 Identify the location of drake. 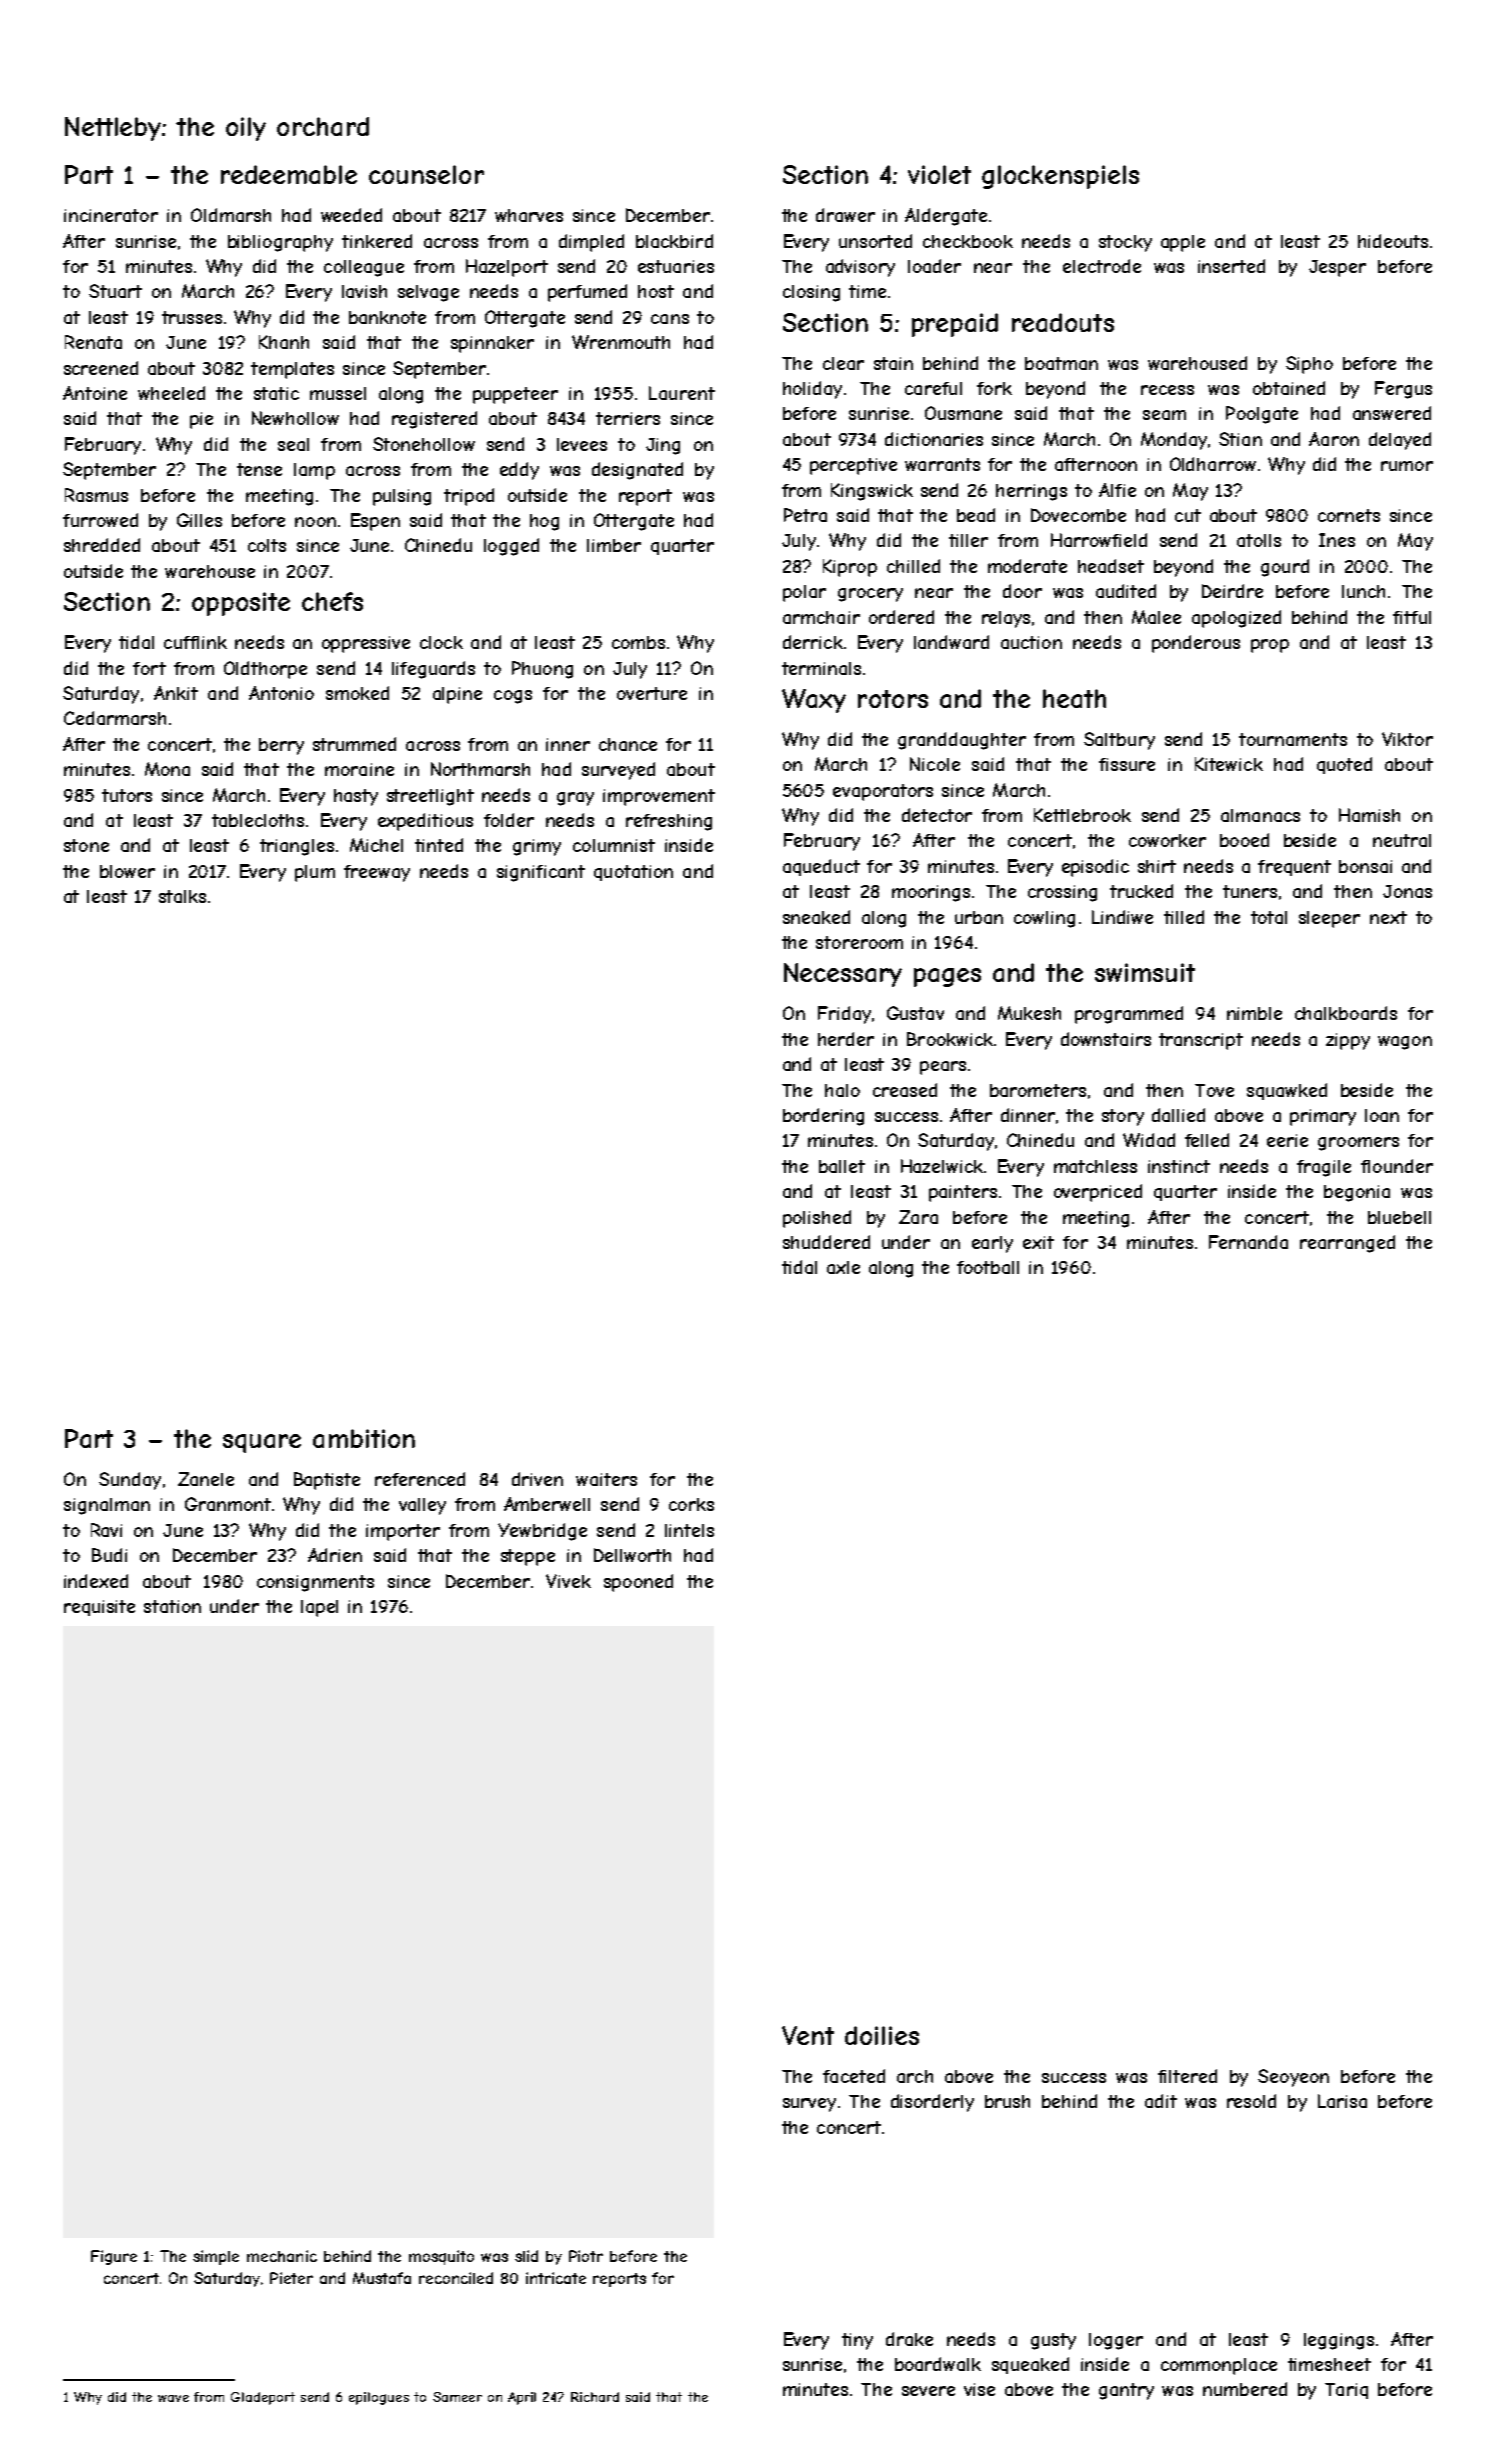
(909, 2339).
